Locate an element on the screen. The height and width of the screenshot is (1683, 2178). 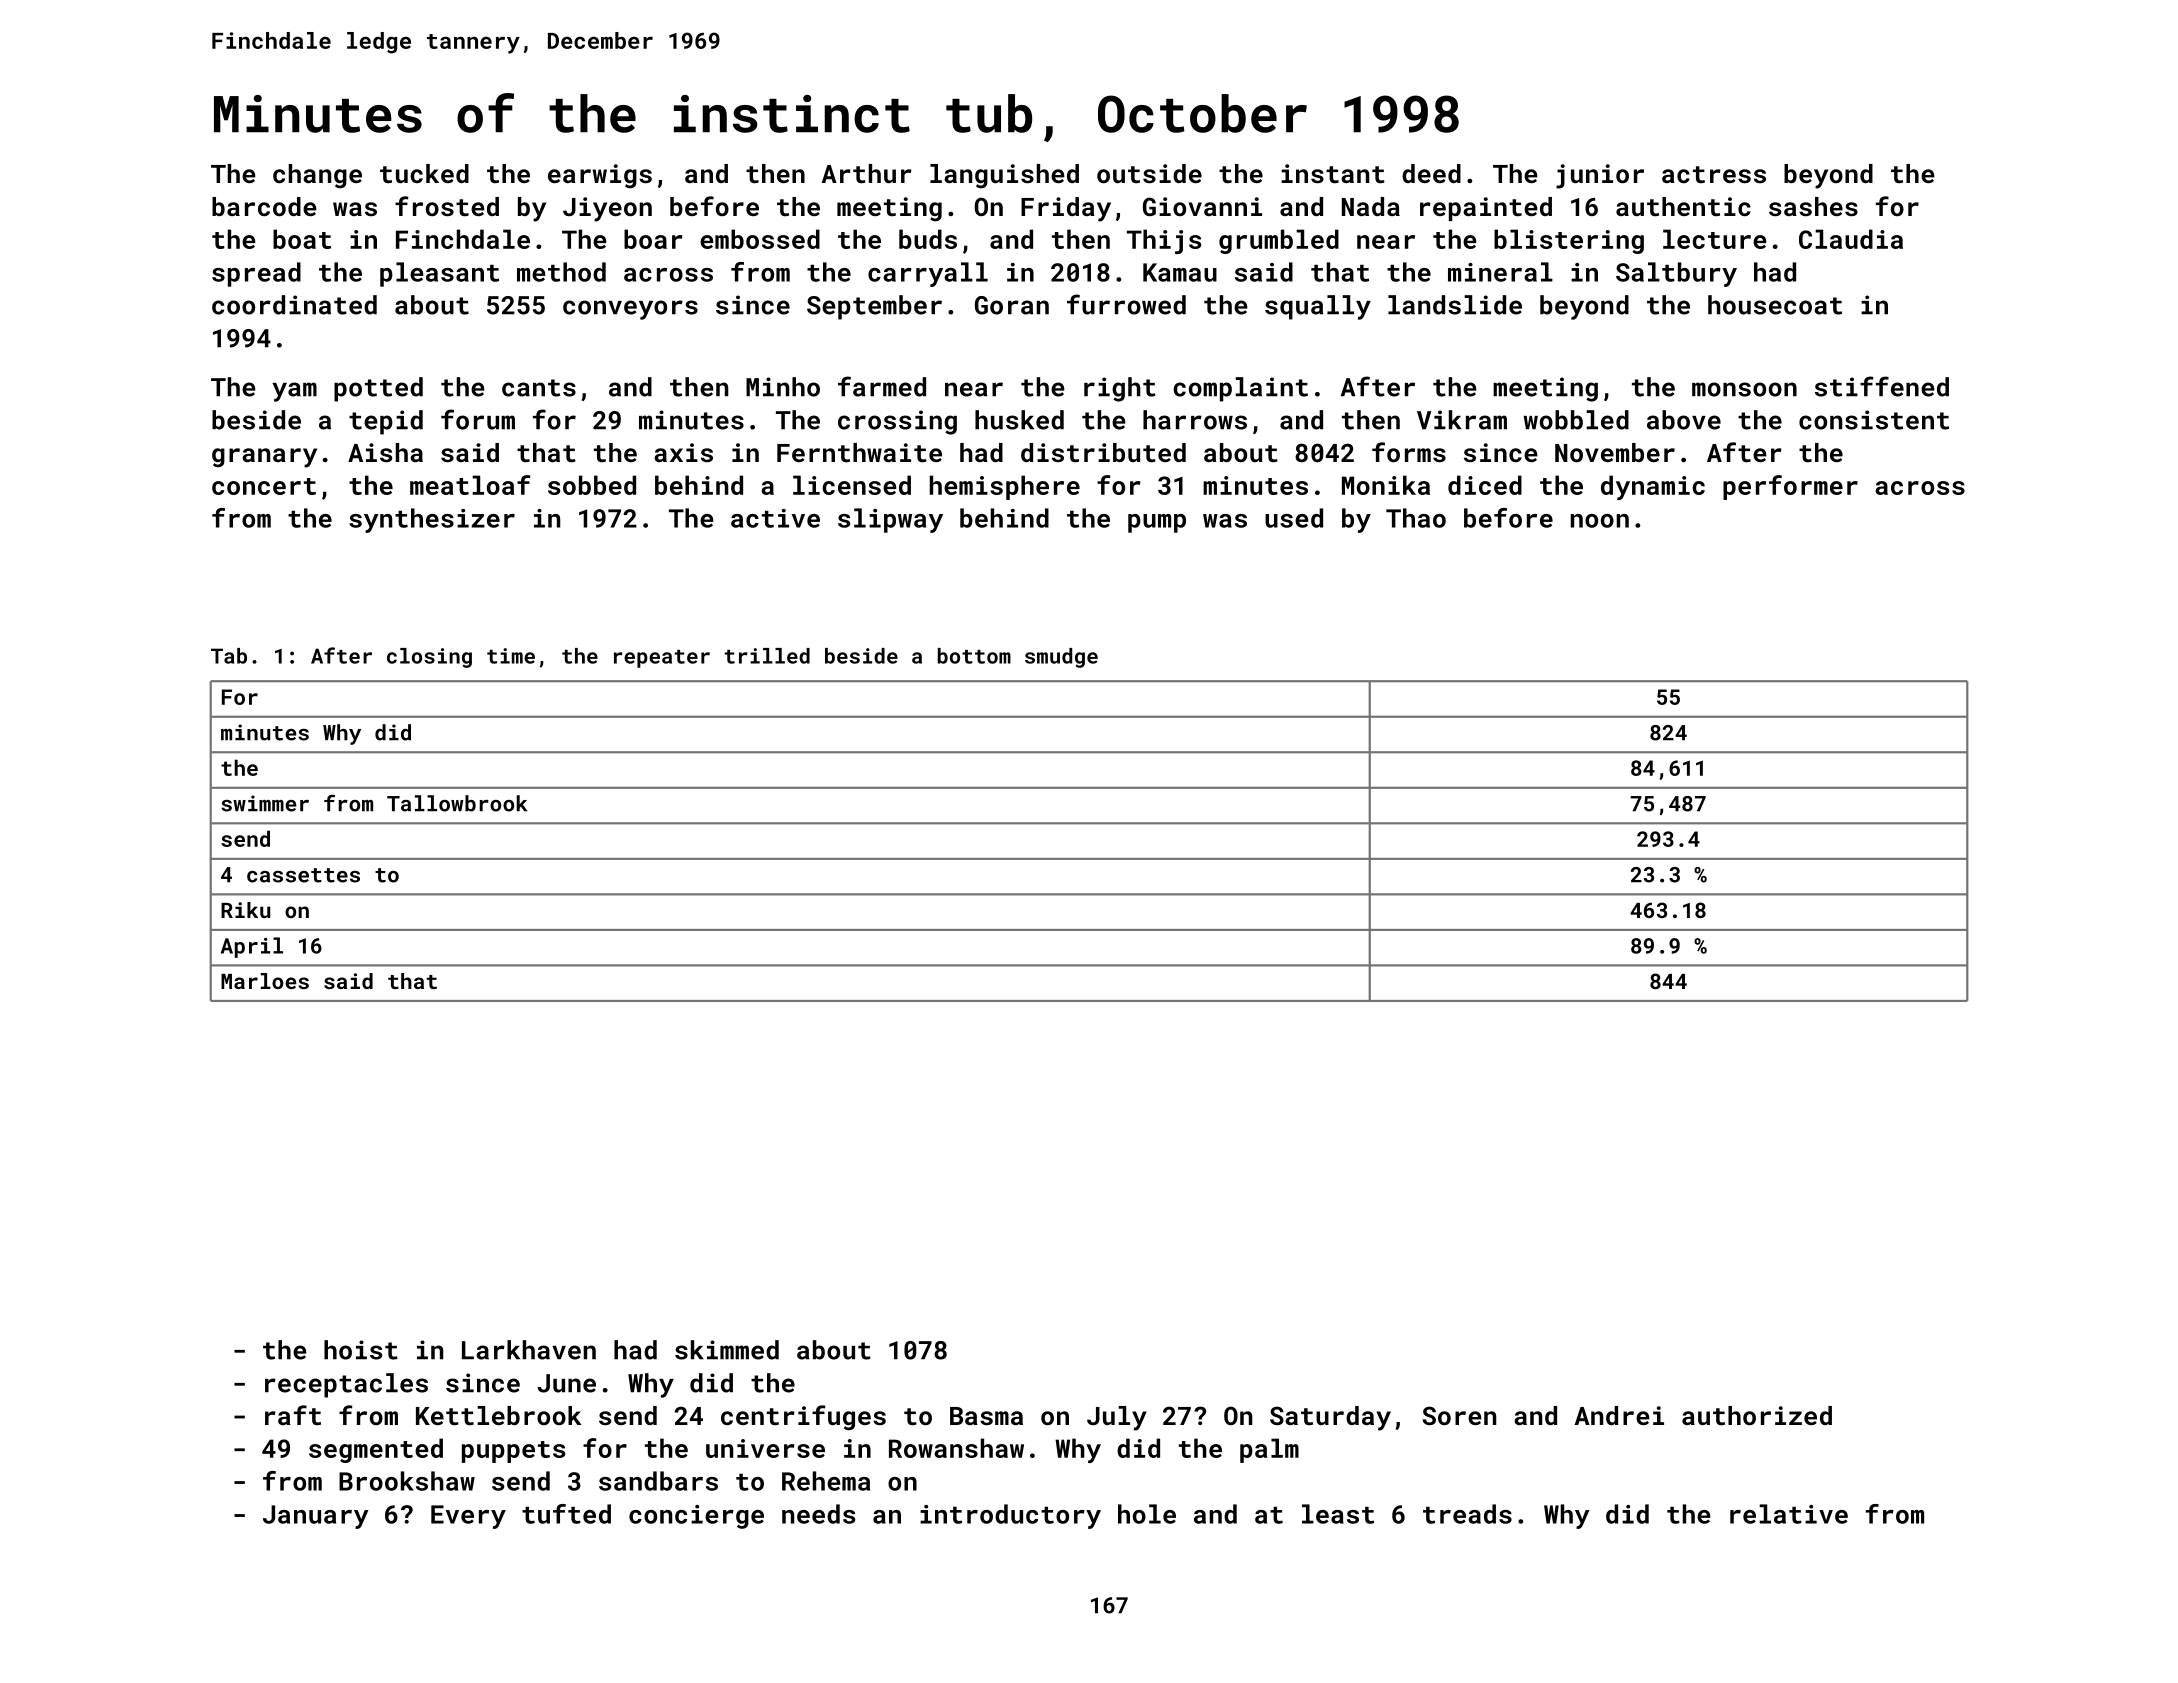
Marloes is located at coordinates (265, 981).
